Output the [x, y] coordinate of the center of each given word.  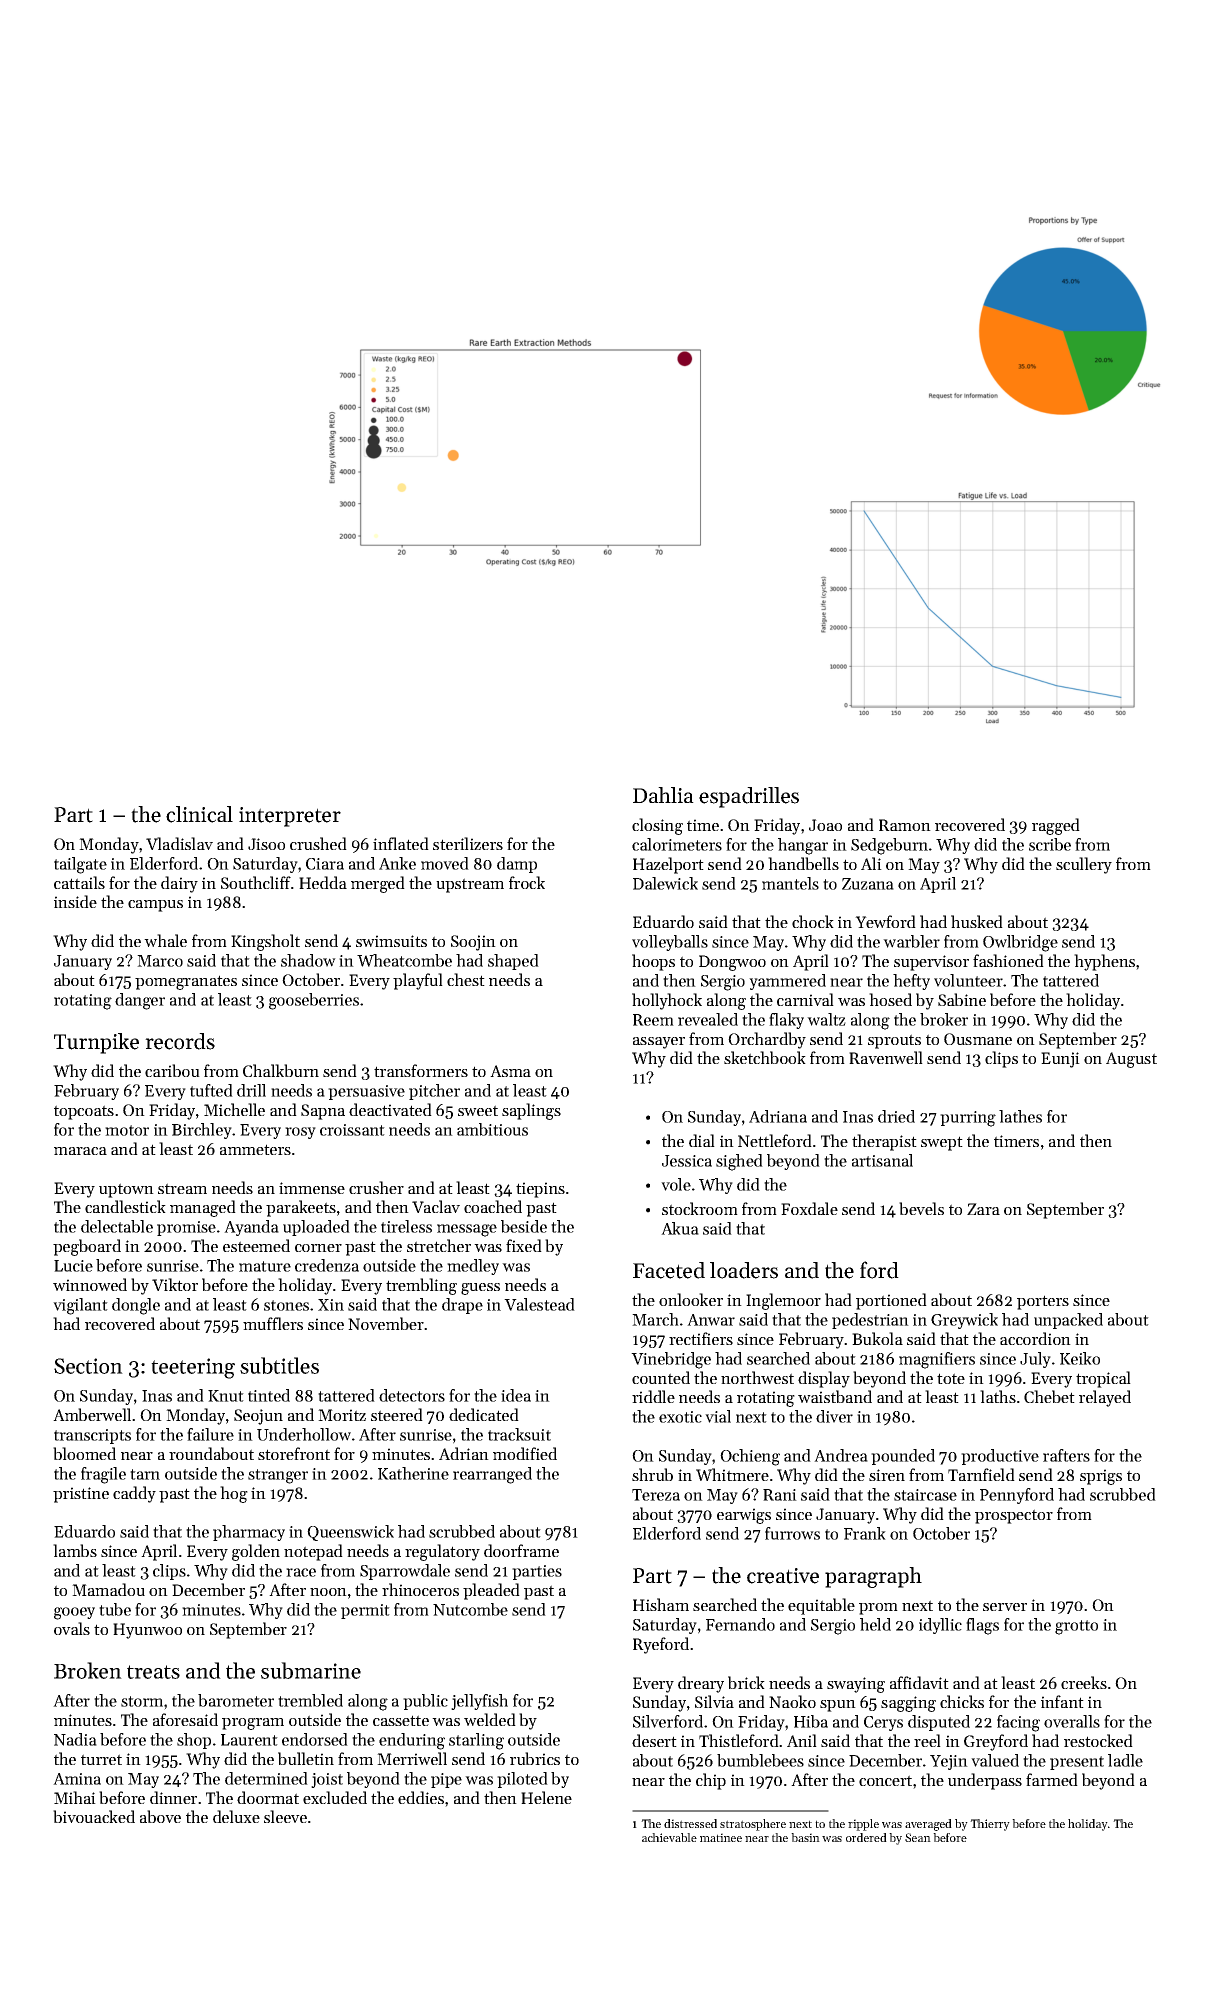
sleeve [285, 1816]
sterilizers [468, 843]
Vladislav [179, 843]
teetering [193, 1368]
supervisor [931, 963]
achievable [669, 1837]
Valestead [539, 1304]
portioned [891, 1301]
